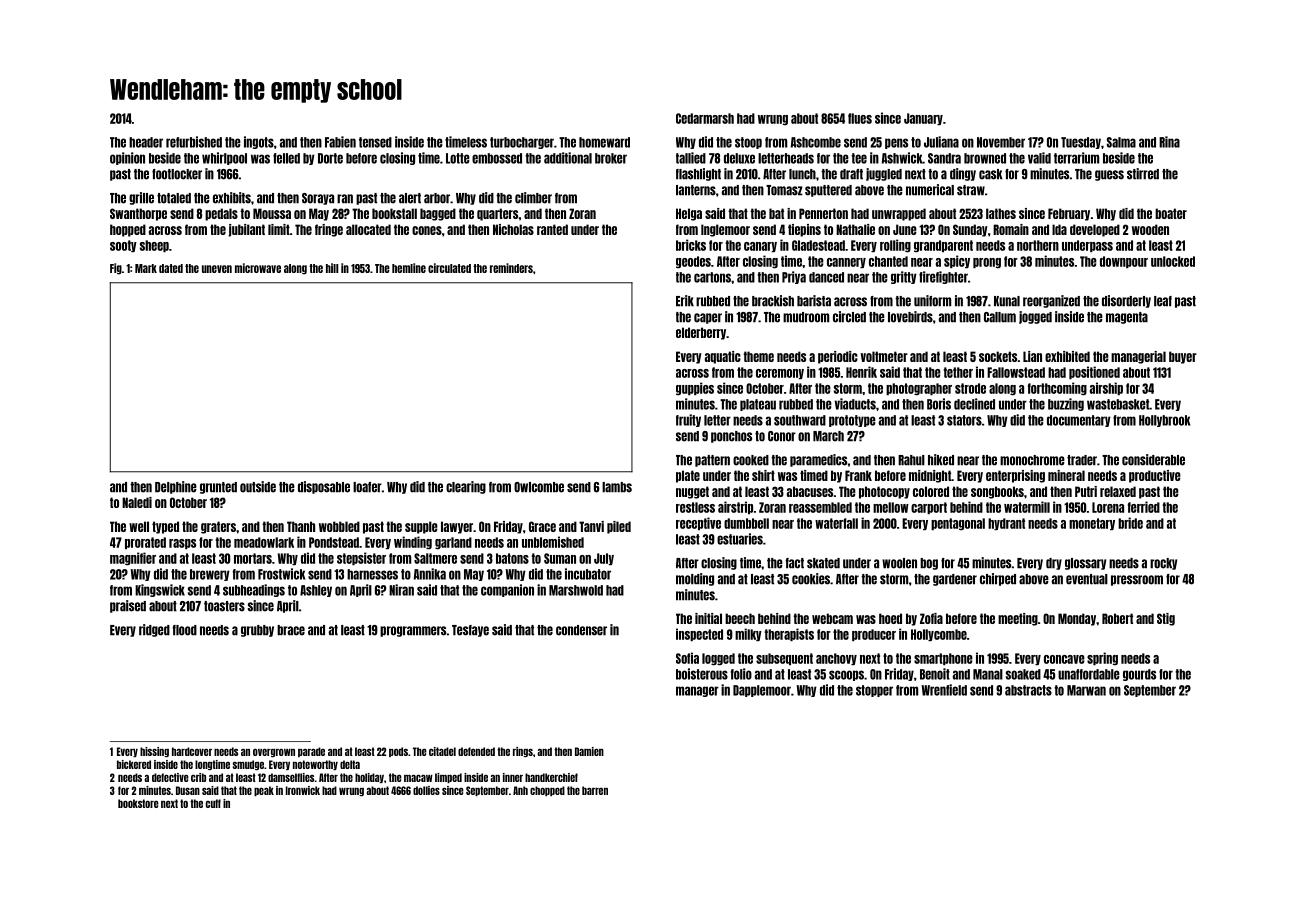 The height and width of the page is (924, 1308). What do you see at coordinates (1164, 421) in the page?
I see `Hollybrook` at bounding box center [1164, 421].
